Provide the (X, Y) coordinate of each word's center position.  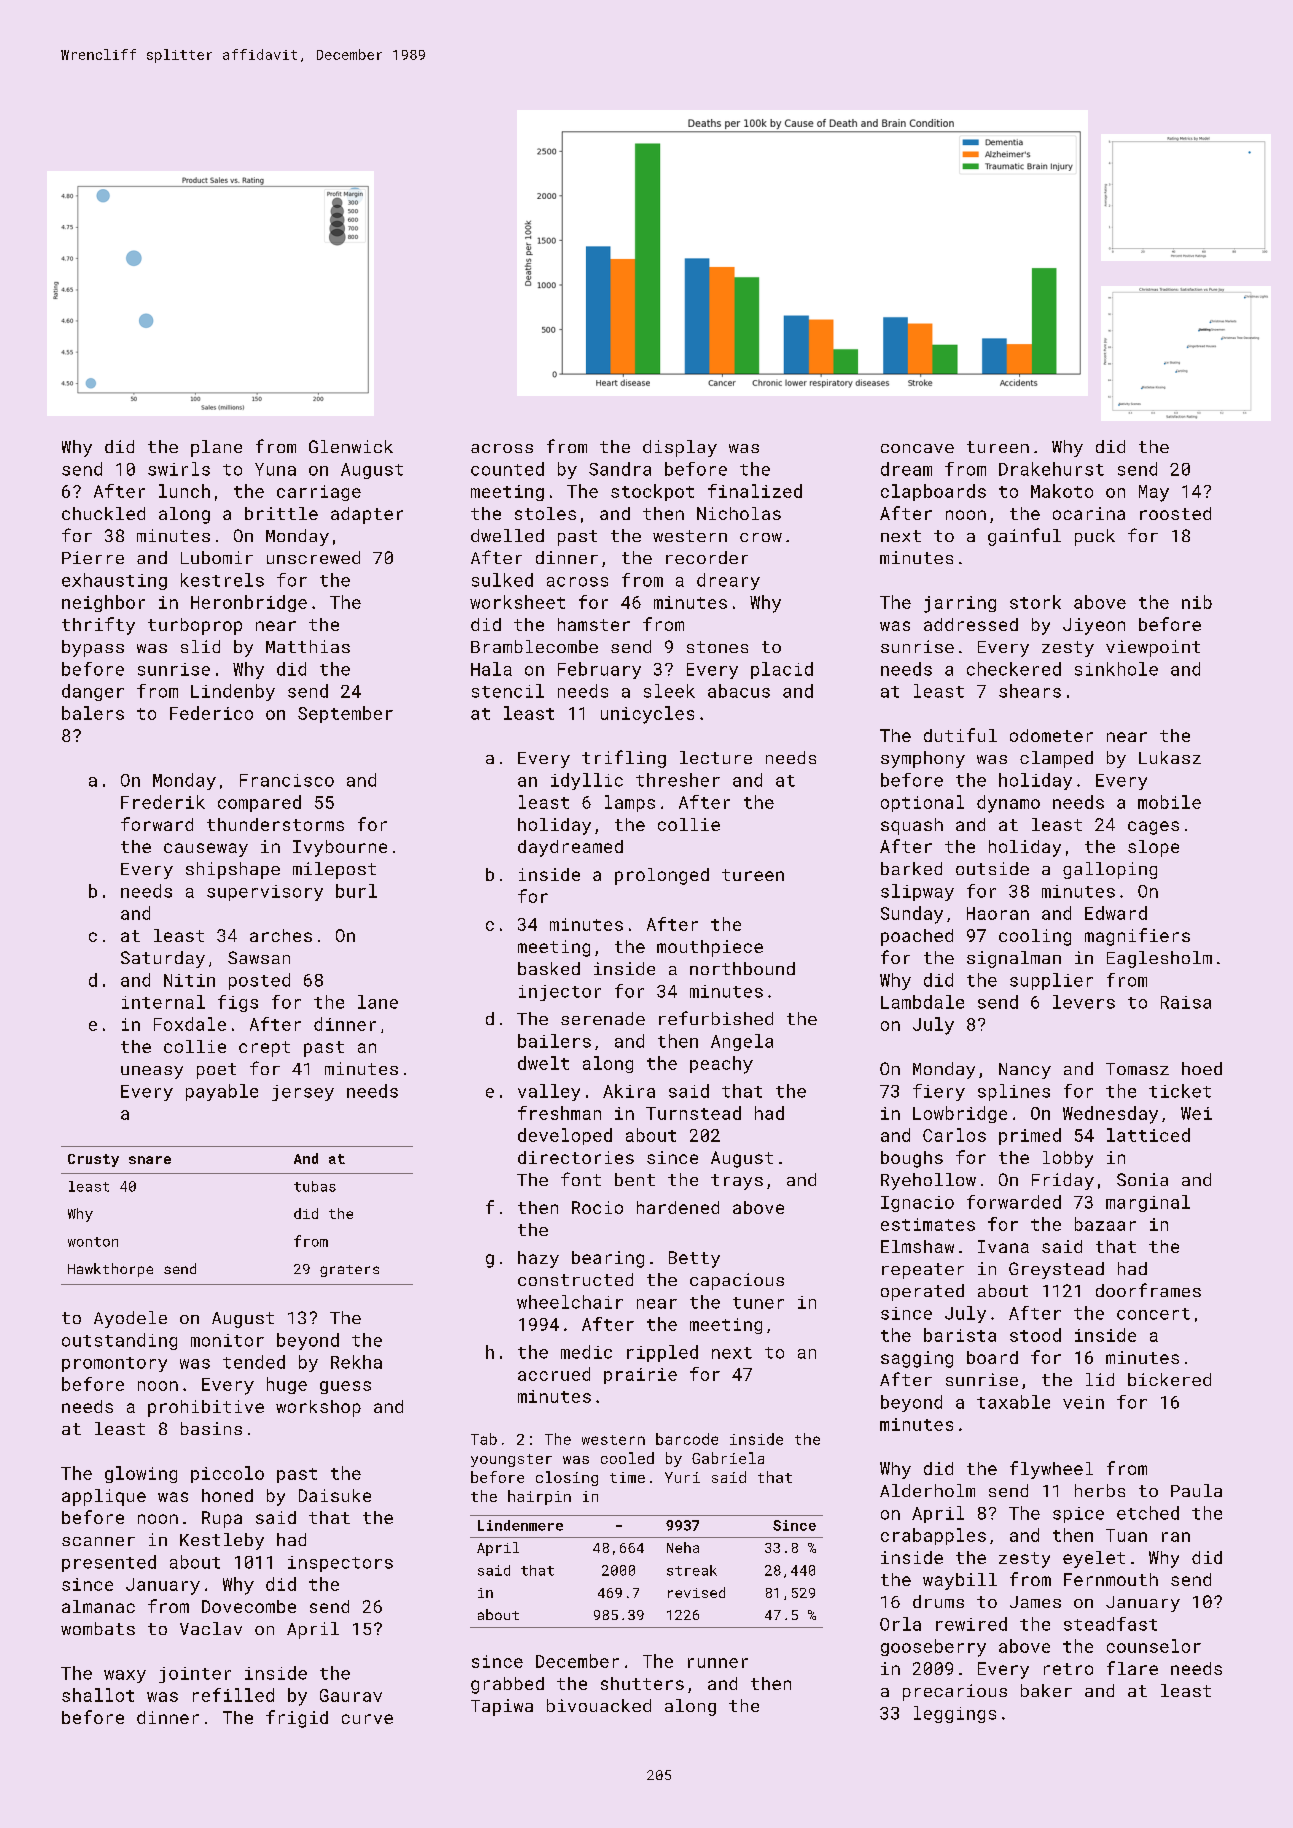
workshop (318, 1408)
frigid (297, 1719)
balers (93, 713)
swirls (179, 469)
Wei (1196, 1113)
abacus (739, 691)
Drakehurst (1051, 469)
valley (549, 1092)
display (680, 448)
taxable (1013, 1402)
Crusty (93, 1160)
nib (1197, 602)
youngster (511, 1460)
